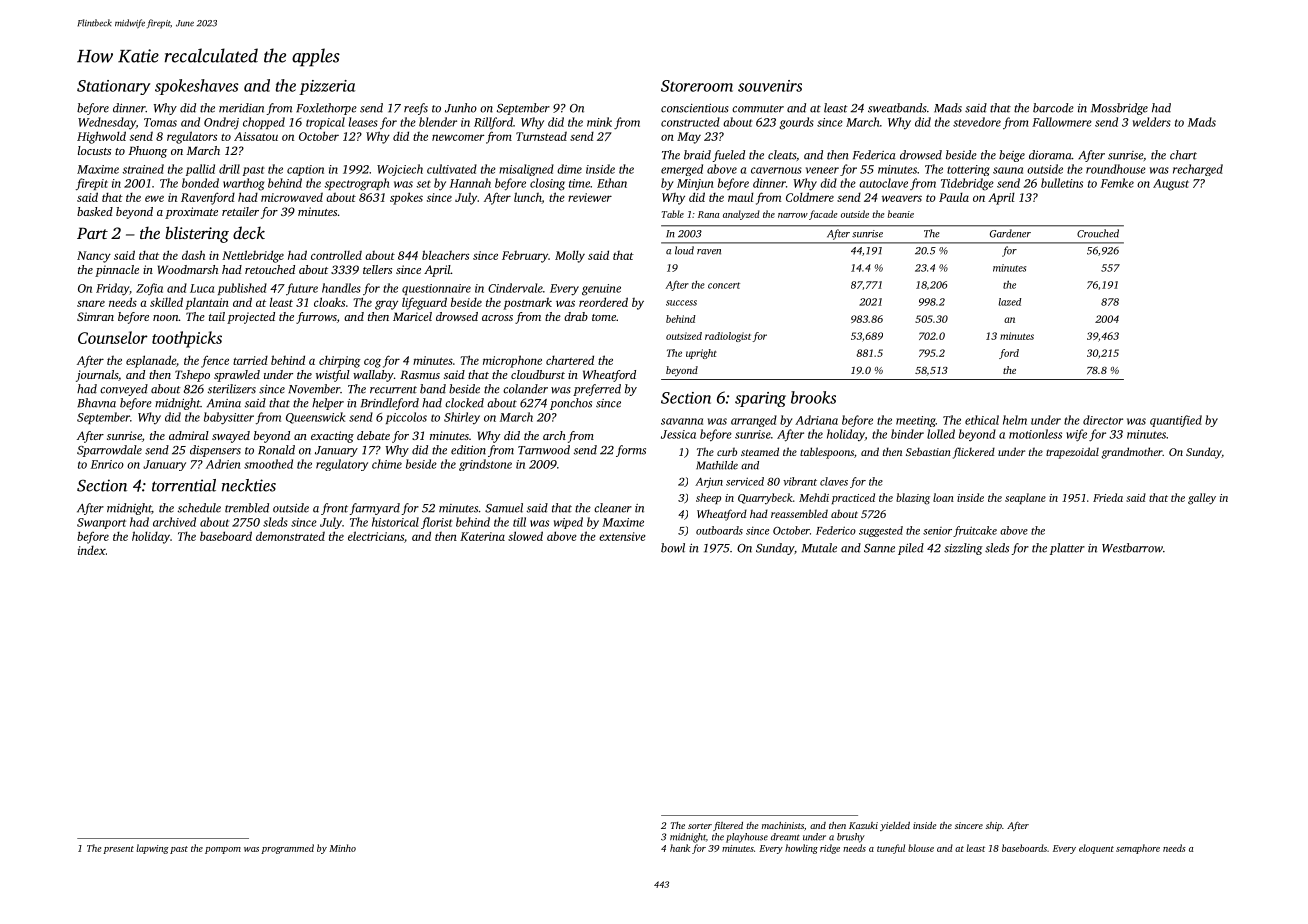 The height and width of the screenshot is (924, 1308). Describe the element at coordinates (1152, 122) in the screenshot. I see `welders` at that location.
